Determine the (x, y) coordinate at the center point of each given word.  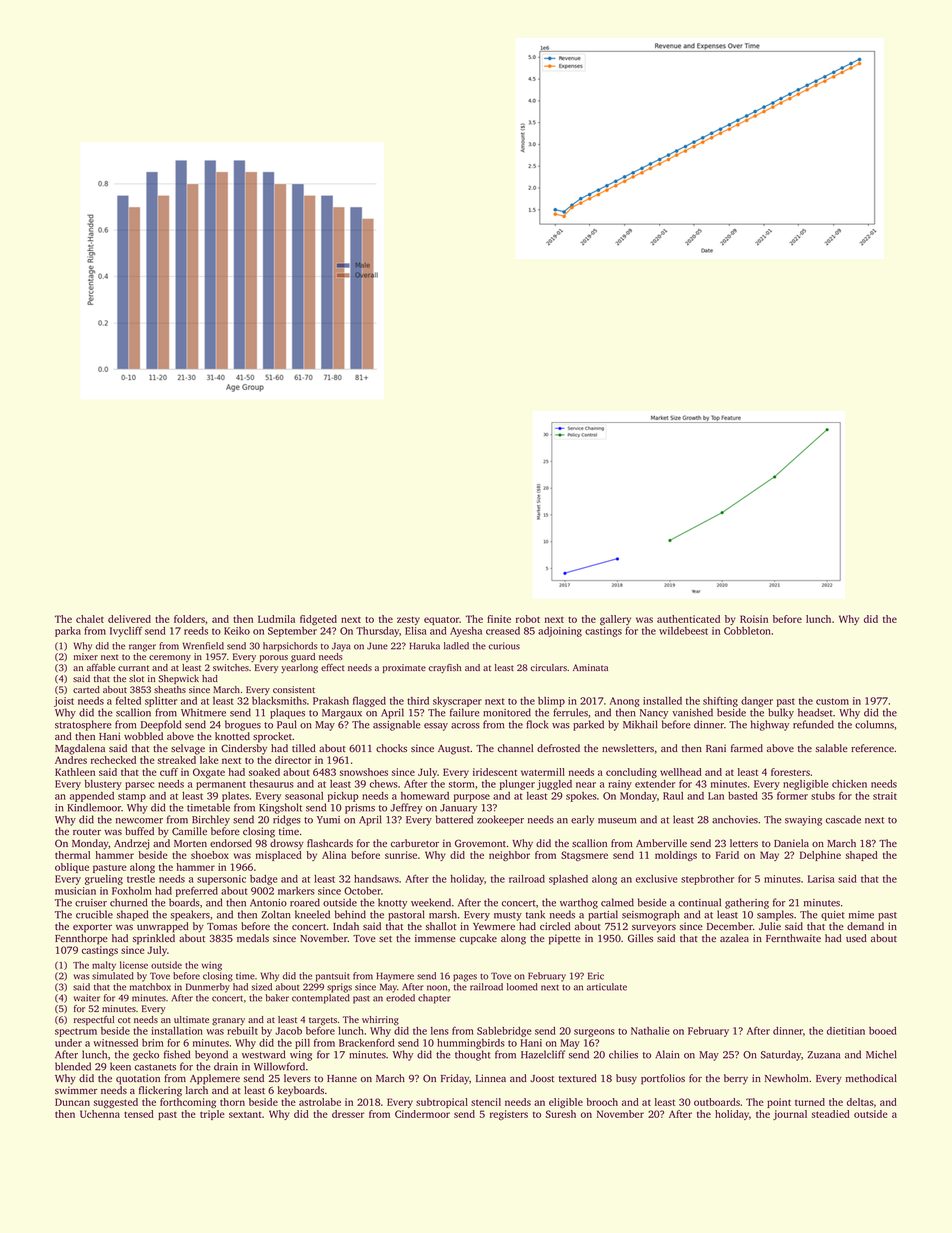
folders (189, 619)
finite (499, 619)
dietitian (846, 1031)
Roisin (754, 619)
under (68, 1043)
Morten (190, 843)
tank (535, 914)
